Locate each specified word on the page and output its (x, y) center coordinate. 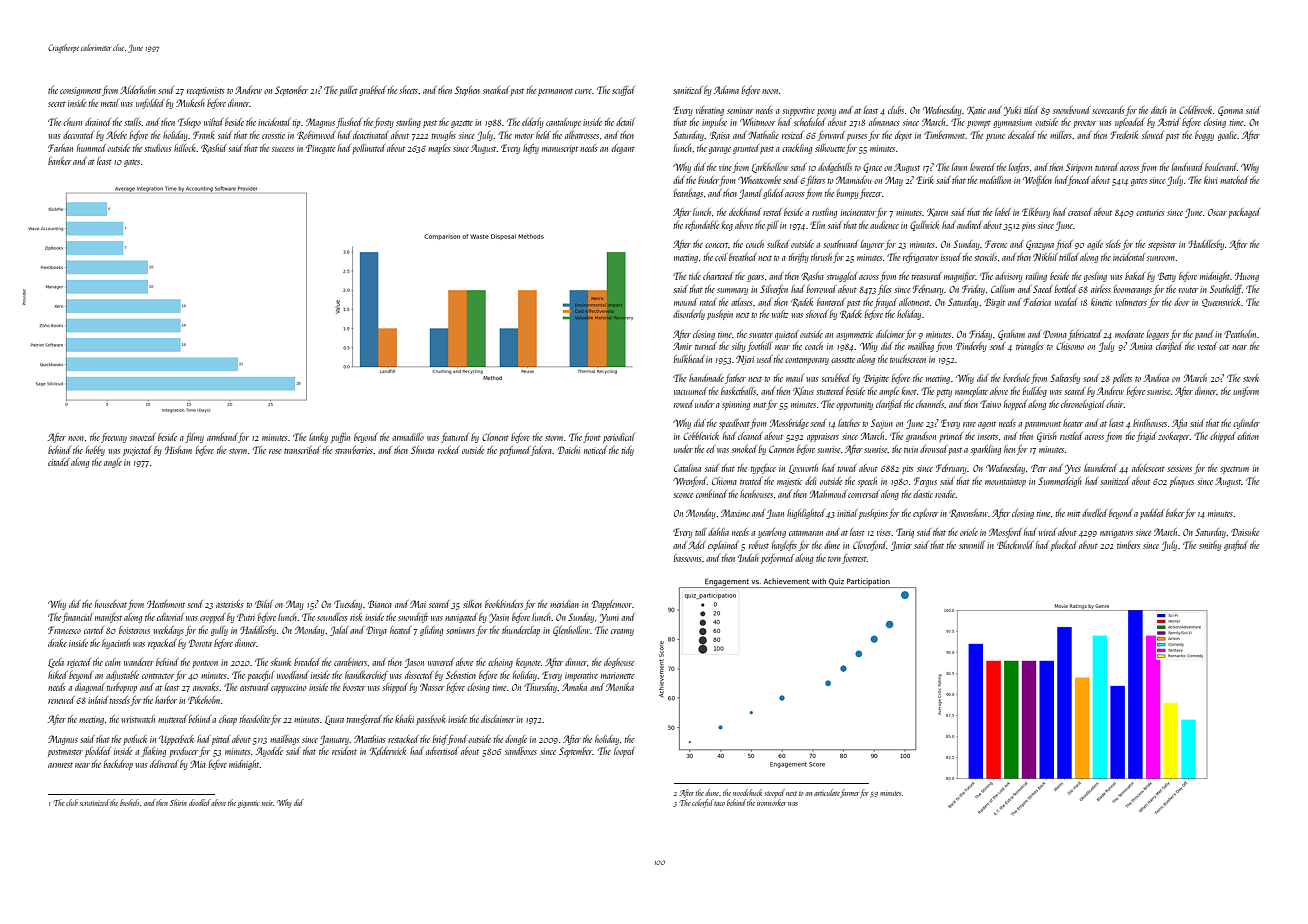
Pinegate (320, 149)
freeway (114, 438)
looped (624, 752)
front (592, 438)
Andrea (1156, 378)
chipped (1223, 437)
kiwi (1211, 180)
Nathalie (763, 135)
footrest (854, 559)
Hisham (178, 450)
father (735, 379)
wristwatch (138, 719)
